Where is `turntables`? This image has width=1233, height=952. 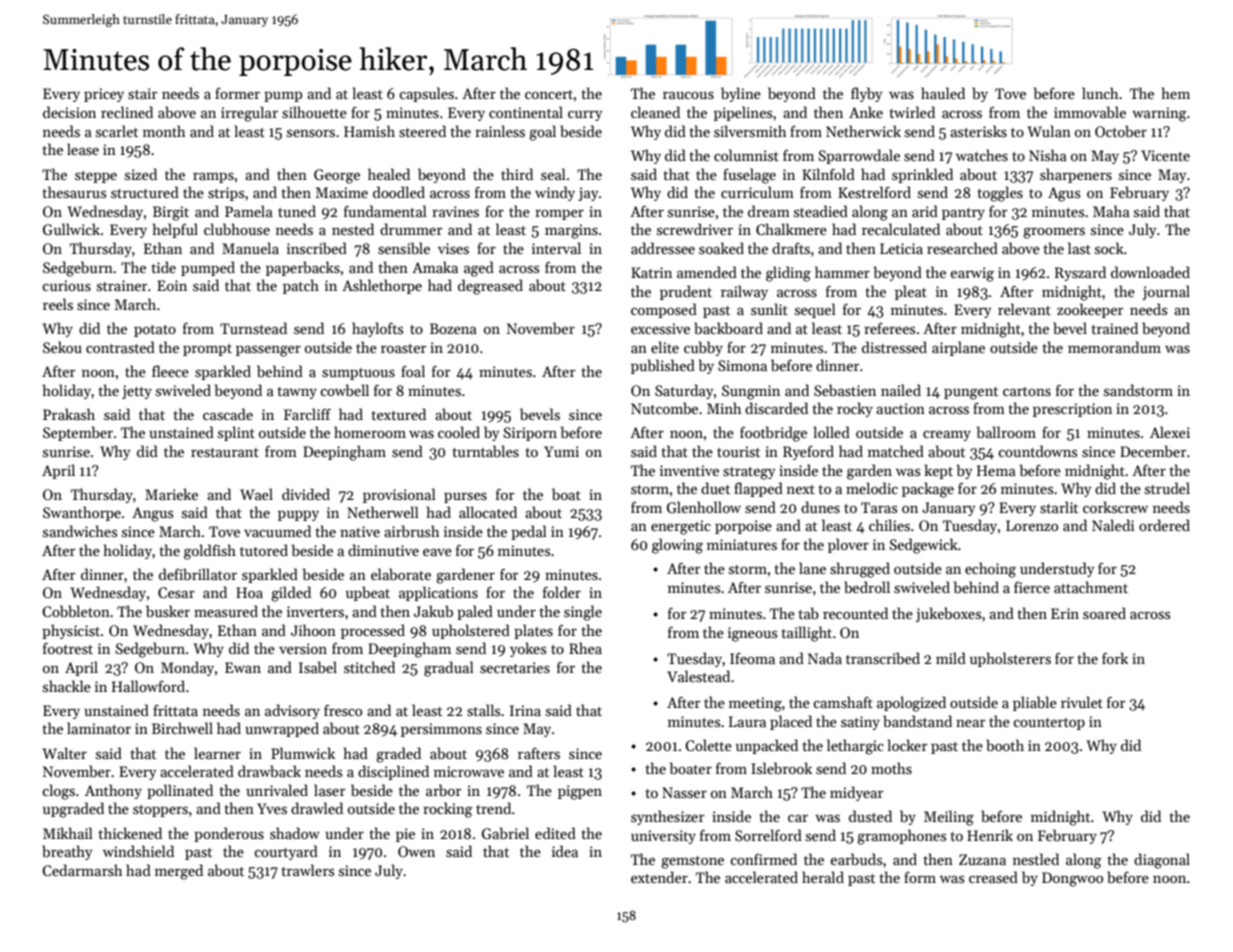
turntables is located at coordinates (485, 451).
